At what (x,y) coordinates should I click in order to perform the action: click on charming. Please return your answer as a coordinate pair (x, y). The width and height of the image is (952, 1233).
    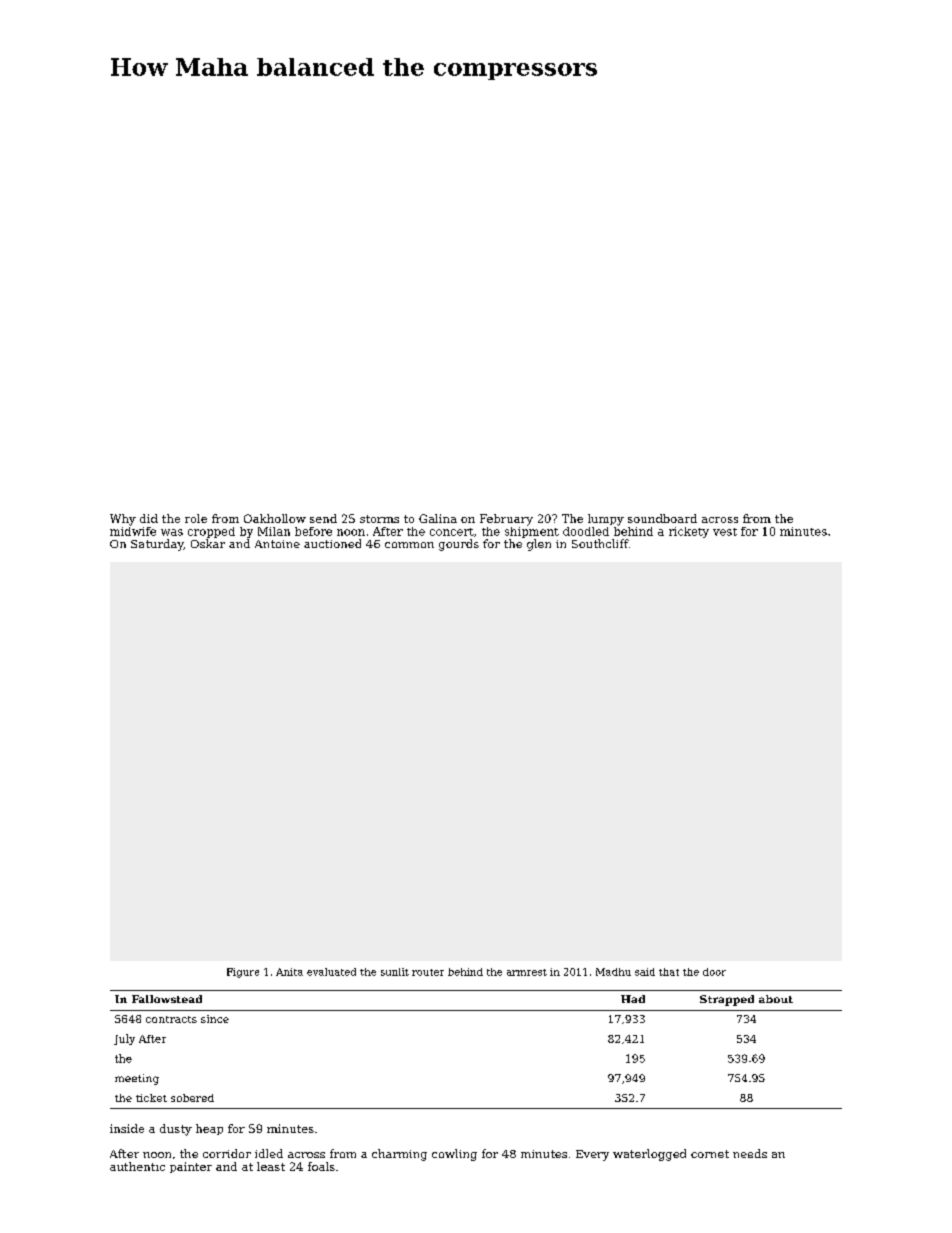
    Looking at the image, I should click on (399, 1155).
